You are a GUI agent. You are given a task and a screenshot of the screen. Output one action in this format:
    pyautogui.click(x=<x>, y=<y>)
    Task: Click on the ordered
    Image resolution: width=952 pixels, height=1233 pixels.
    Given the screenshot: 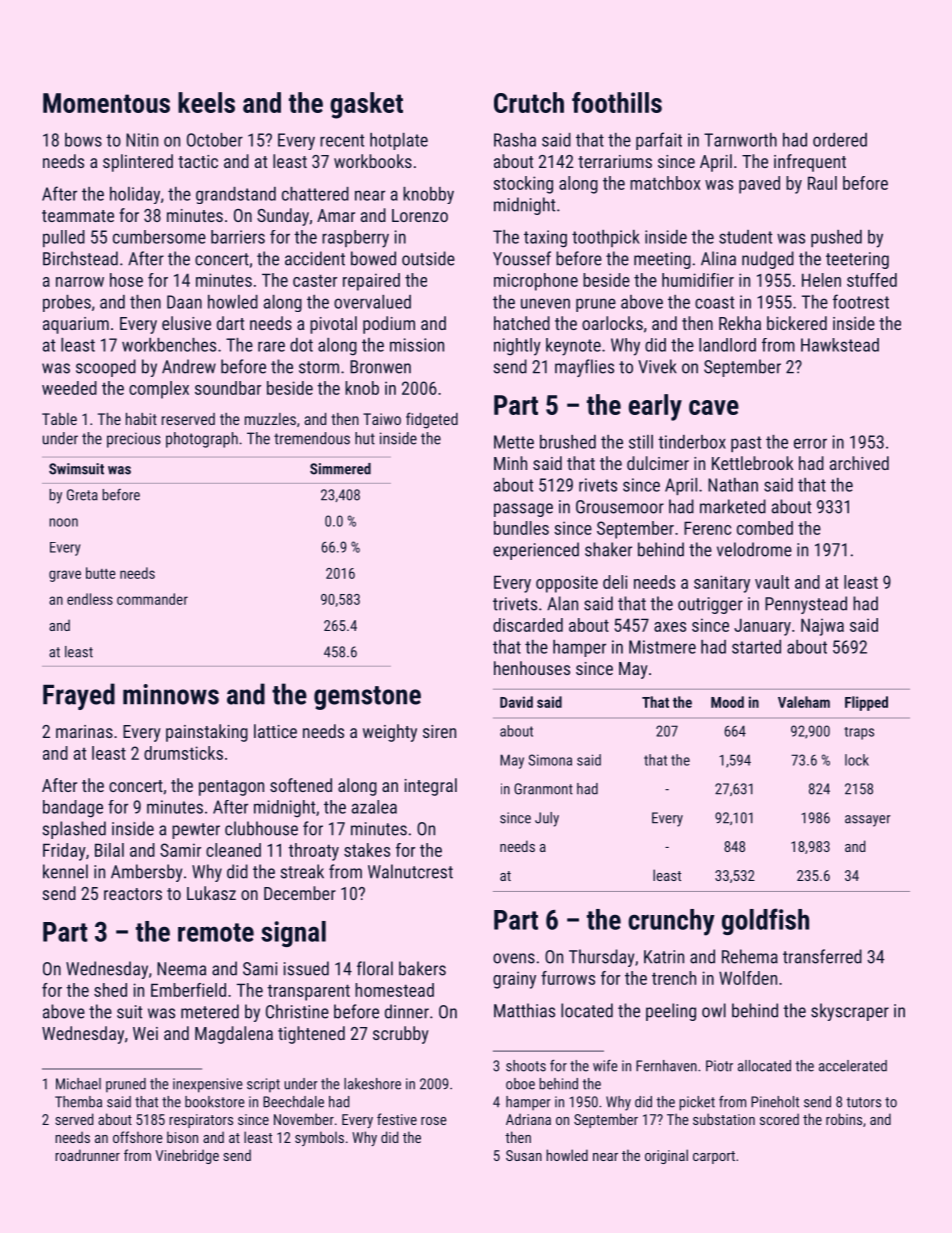 What is the action you would take?
    pyautogui.click(x=840, y=140)
